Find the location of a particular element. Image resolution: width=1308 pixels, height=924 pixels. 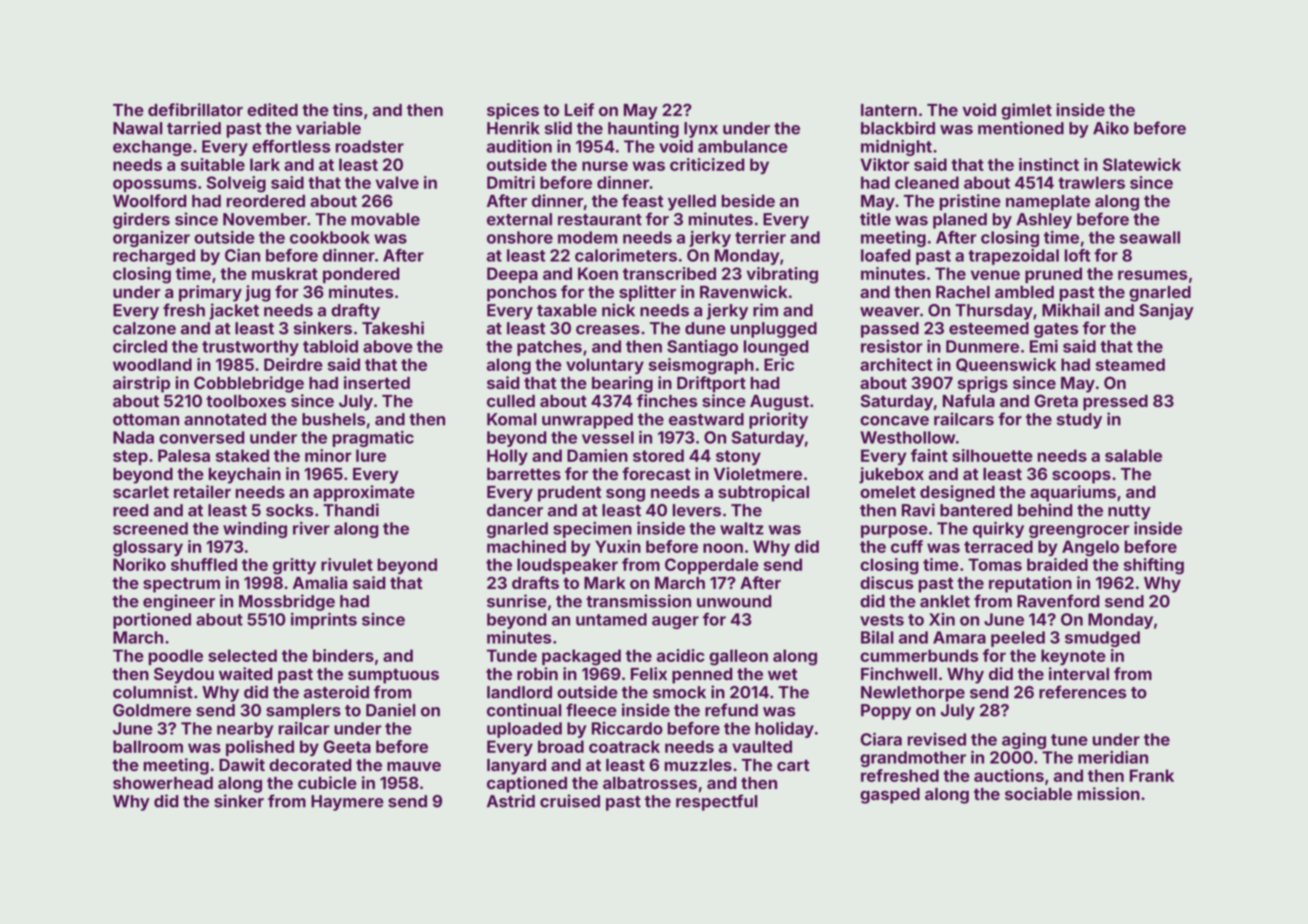

primary is located at coordinates (210, 293).
